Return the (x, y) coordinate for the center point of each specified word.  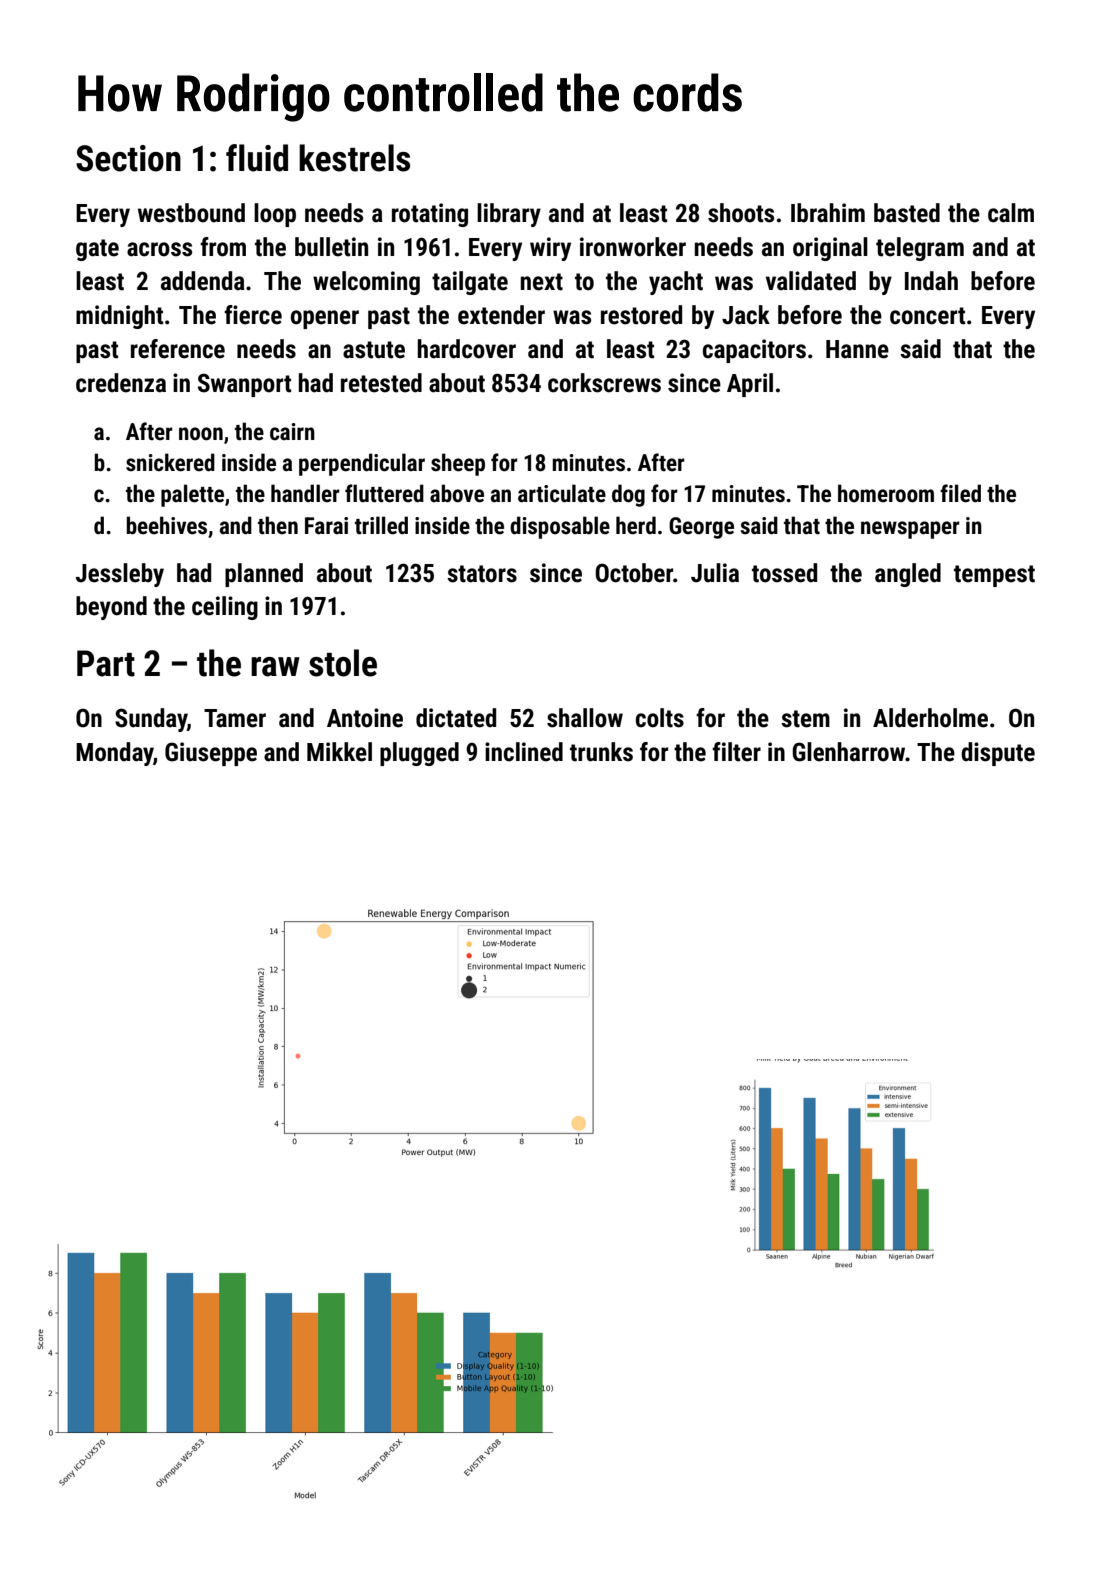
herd (636, 525)
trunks (601, 752)
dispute (998, 754)
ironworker (633, 247)
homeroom (886, 493)
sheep (458, 464)
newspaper (910, 530)
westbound (191, 213)
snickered (170, 462)
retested (381, 383)
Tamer (235, 718)
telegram (920, 249)
